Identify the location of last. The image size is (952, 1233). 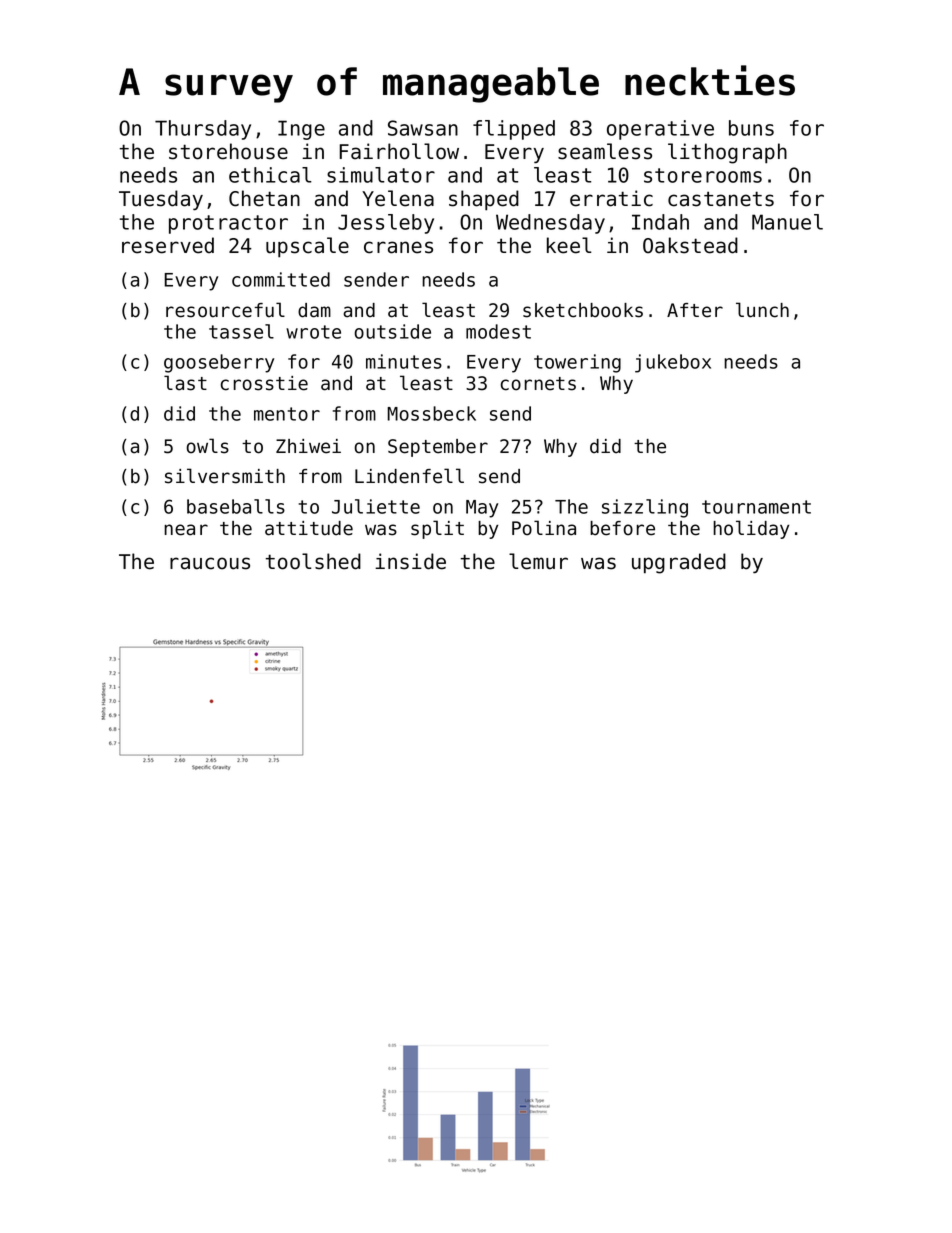
(185, 383).
